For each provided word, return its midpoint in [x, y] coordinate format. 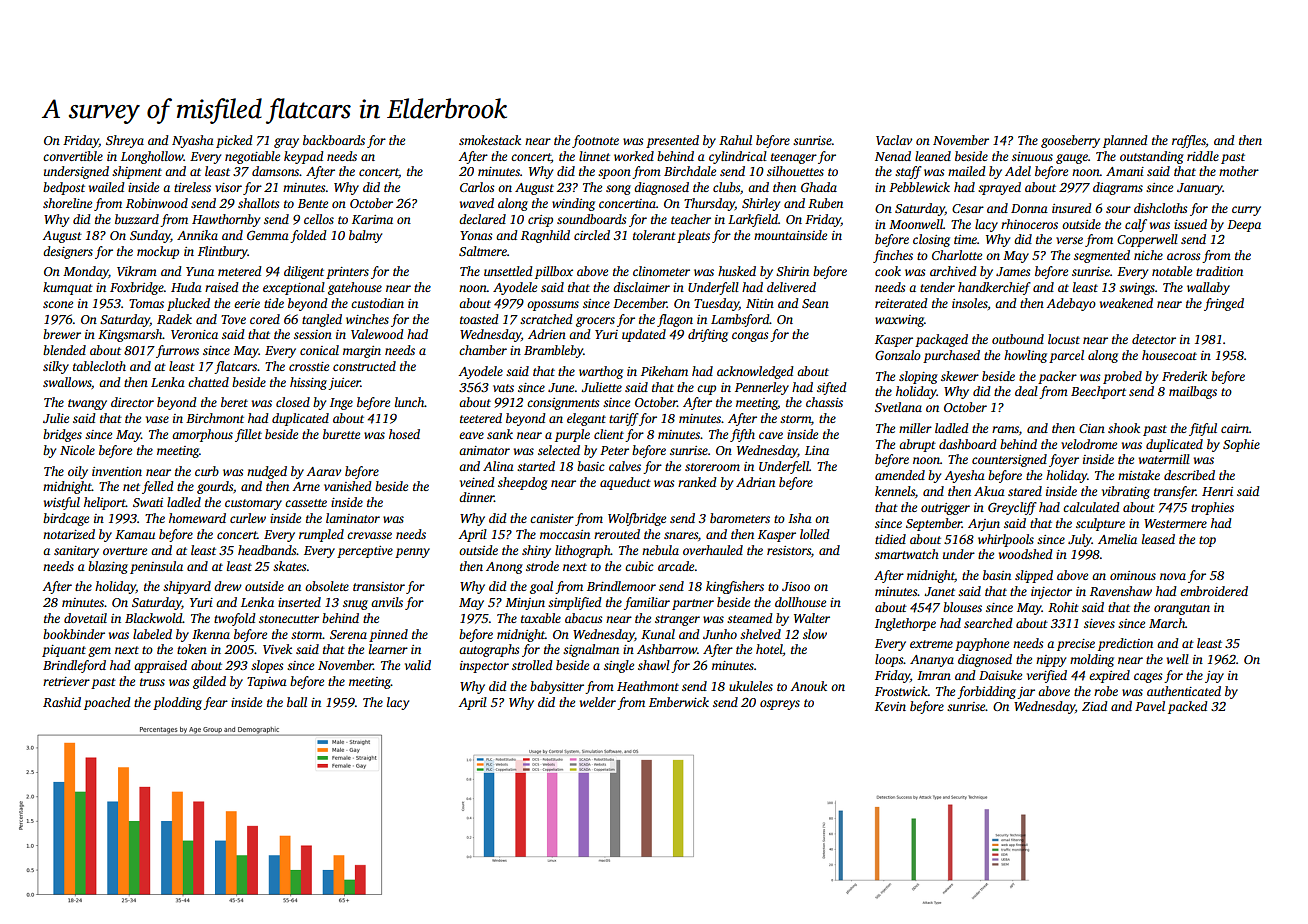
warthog [601, 372]
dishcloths [1160, 208]
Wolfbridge [637, 519]
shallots [258, 203]
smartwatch [907, 554]
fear [215, 703]
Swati [148, 502]
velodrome [1089, 444]
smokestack [490, 140]
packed [1188, 707]
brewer [62, 334]
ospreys [780, 705]
